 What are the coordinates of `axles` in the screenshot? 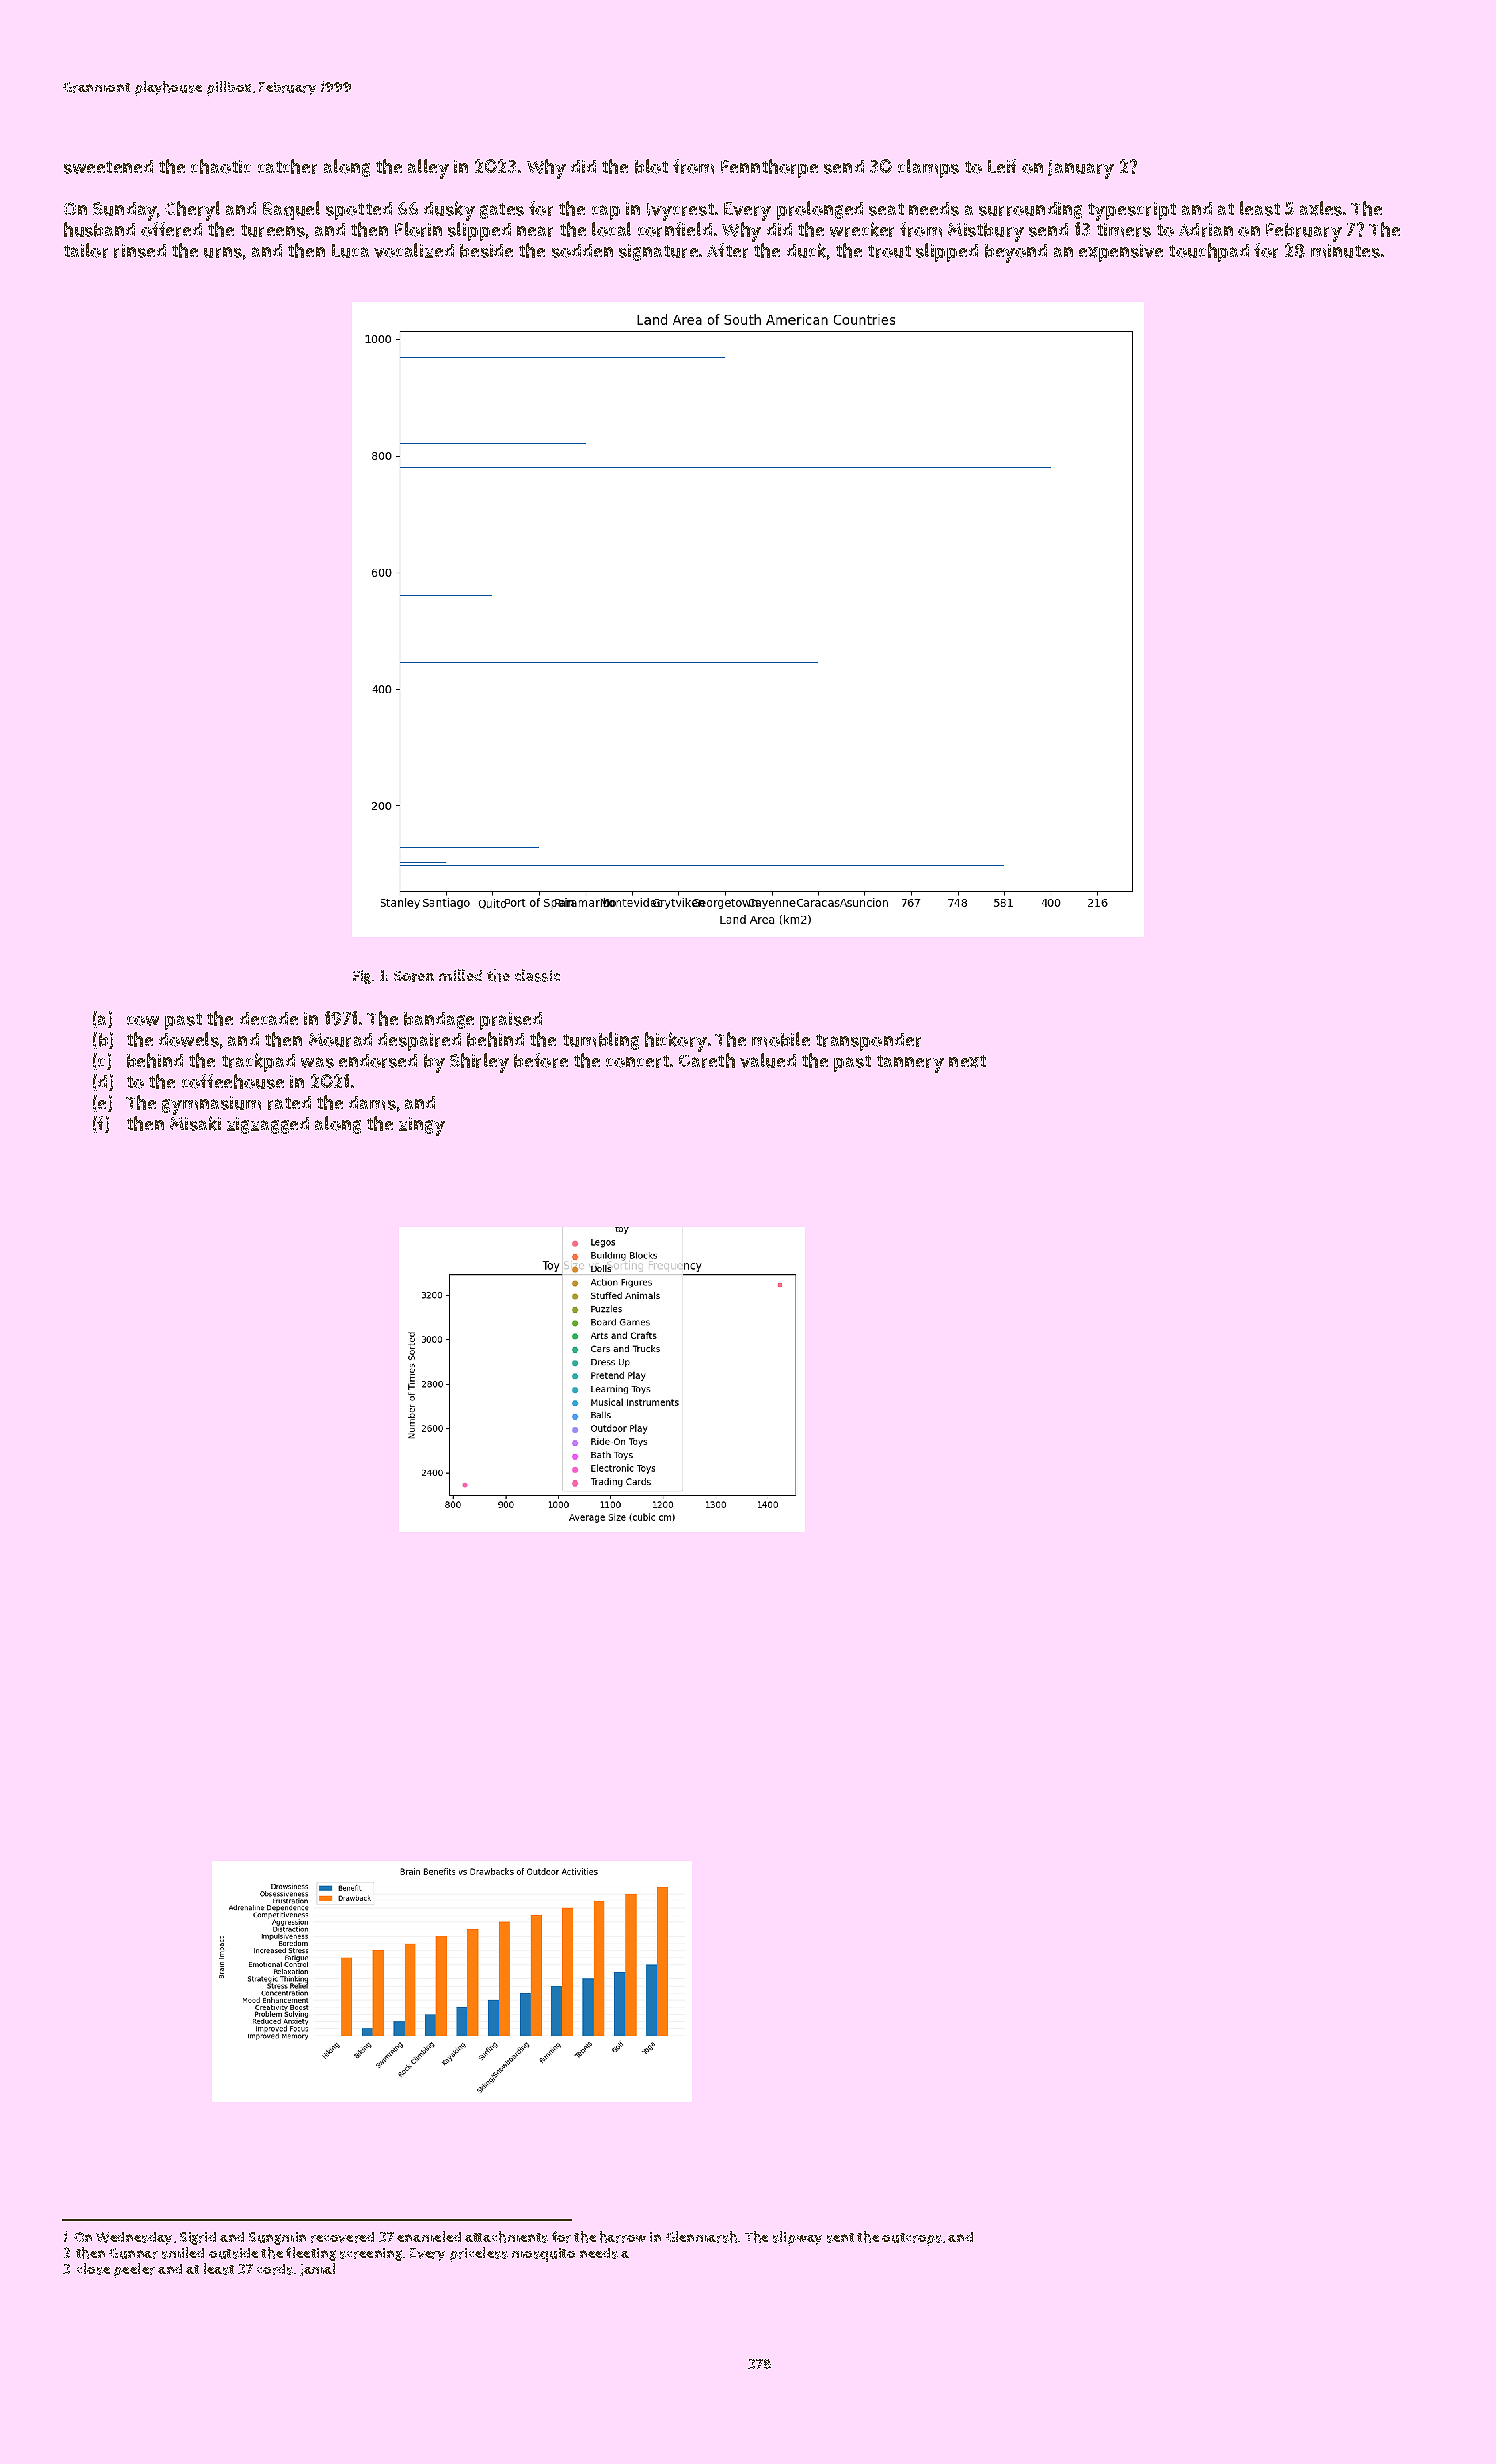 It's located at (1321, 208).
